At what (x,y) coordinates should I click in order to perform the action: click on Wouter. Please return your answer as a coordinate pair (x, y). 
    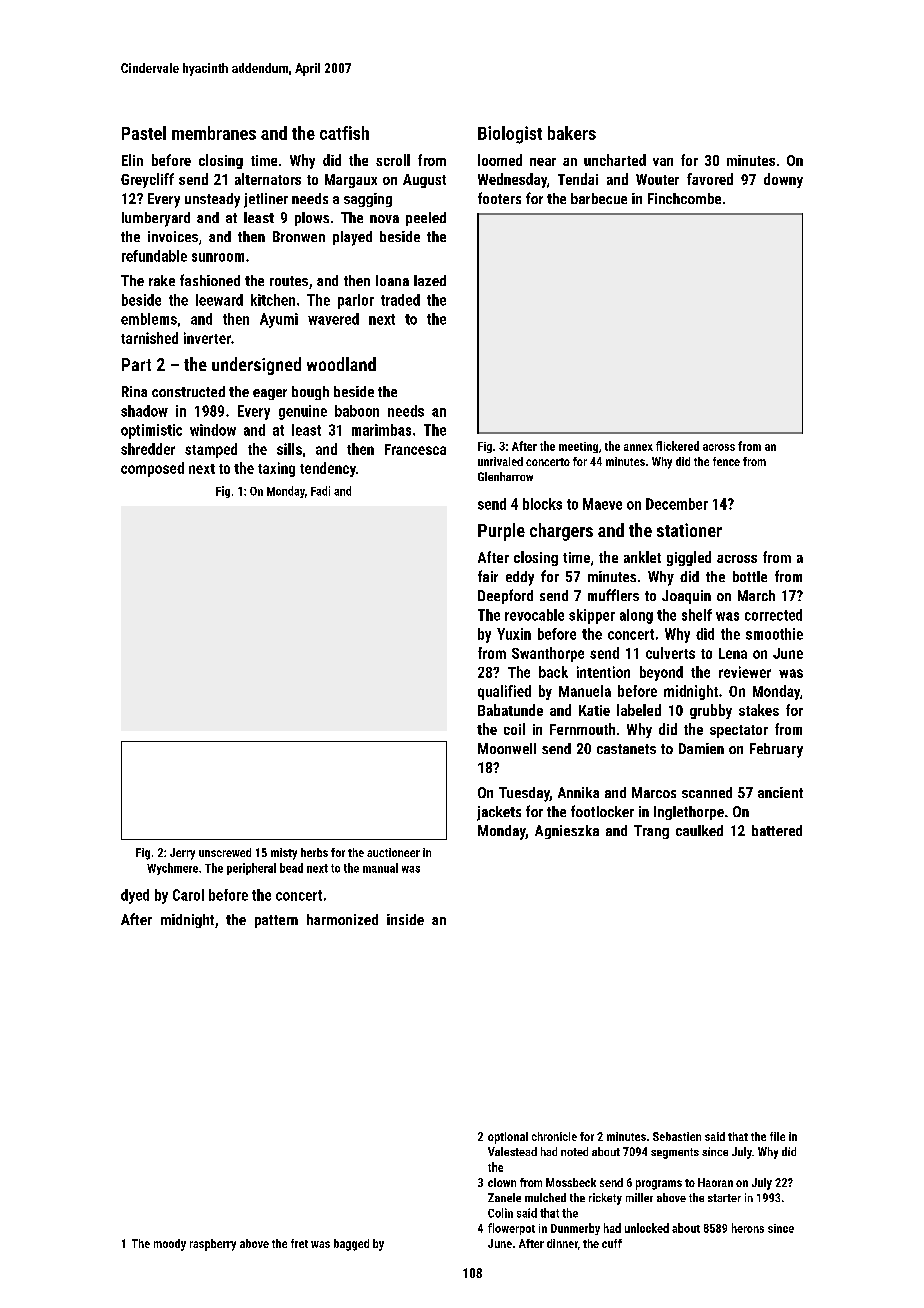
    Looking at the image, I should click on (657, 179).
